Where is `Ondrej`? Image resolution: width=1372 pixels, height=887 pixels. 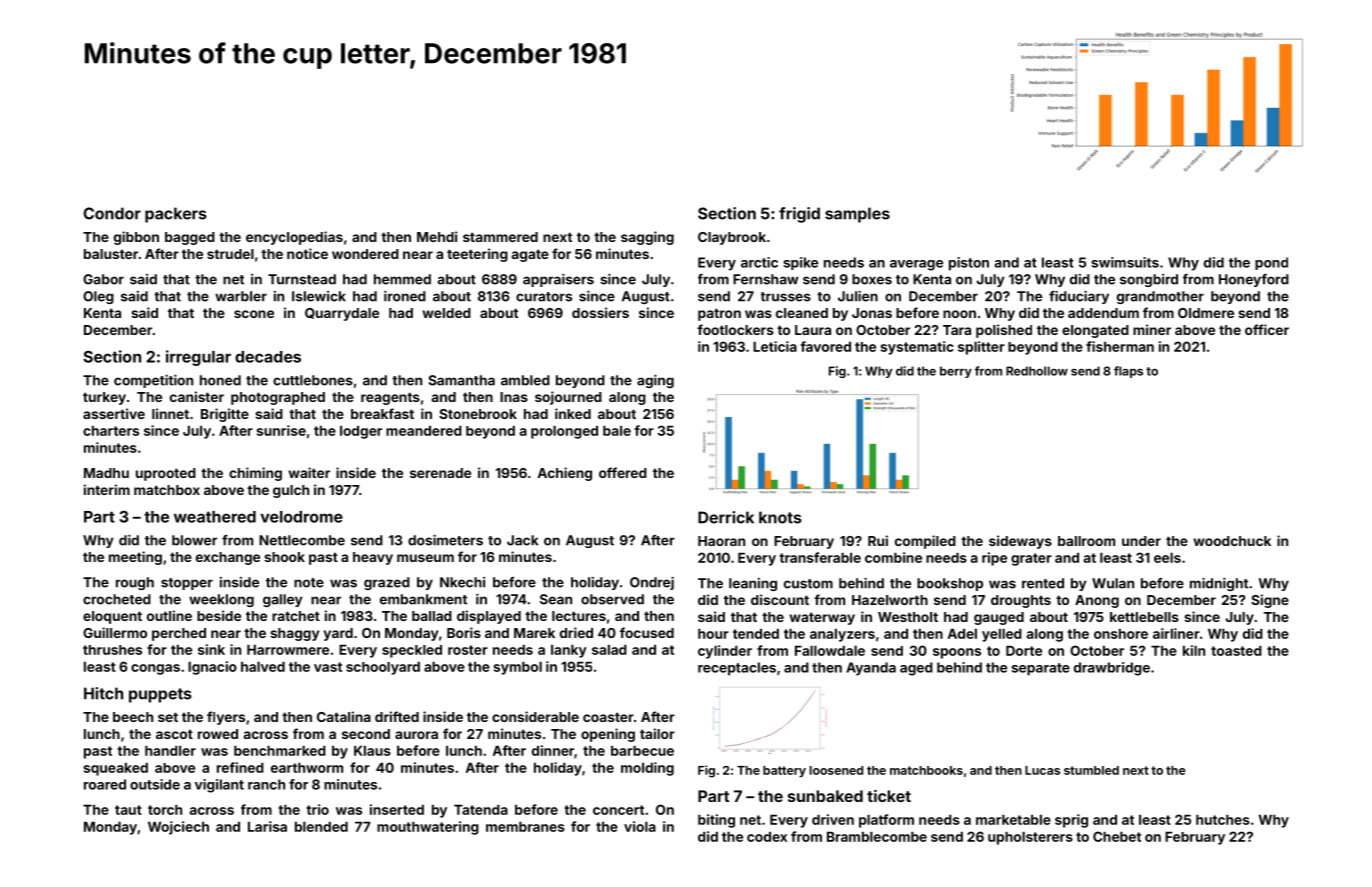 Ondrej is located at coordinates (652, 583).
